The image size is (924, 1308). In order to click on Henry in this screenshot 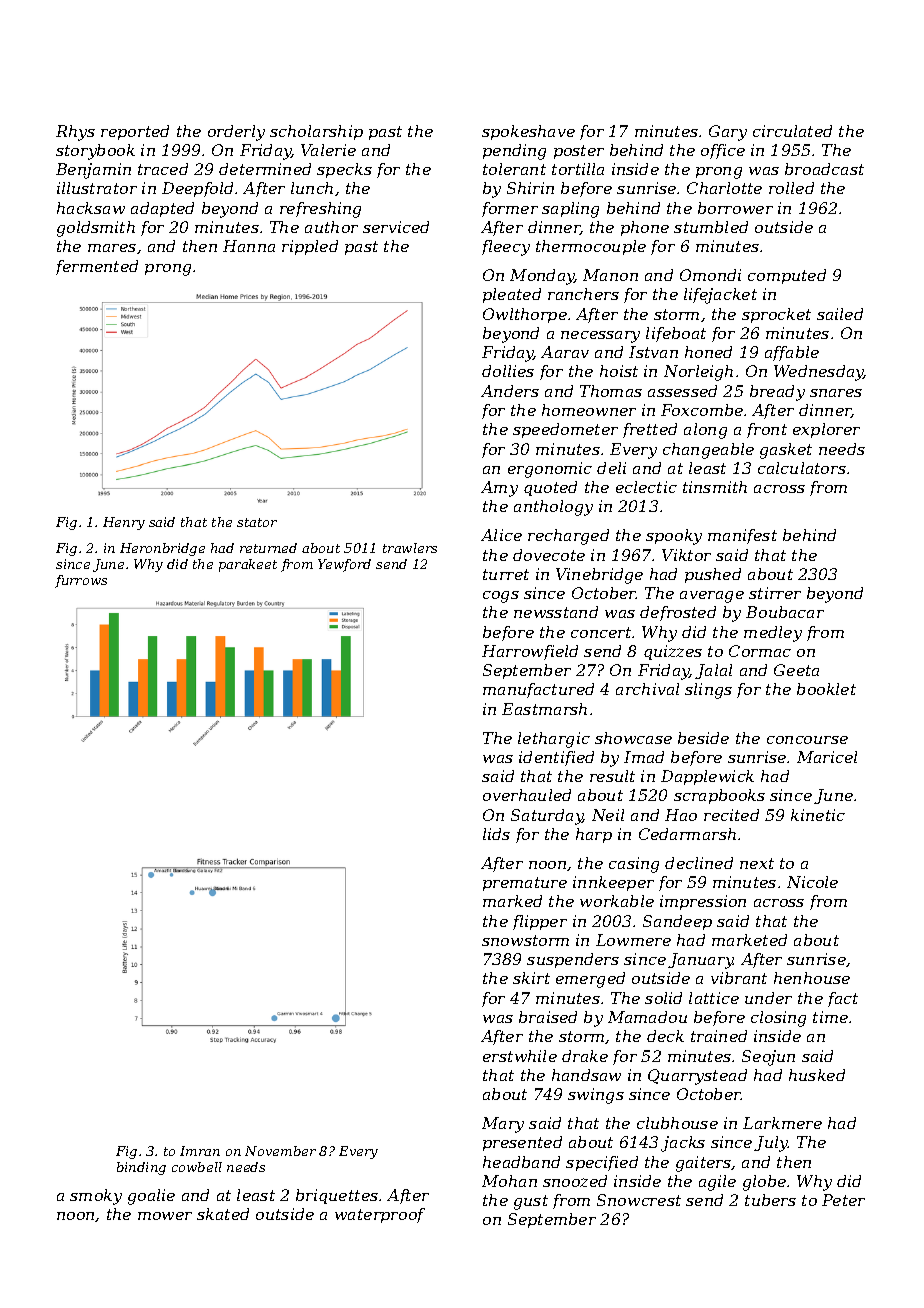, I will do `click(124, 523)`.
